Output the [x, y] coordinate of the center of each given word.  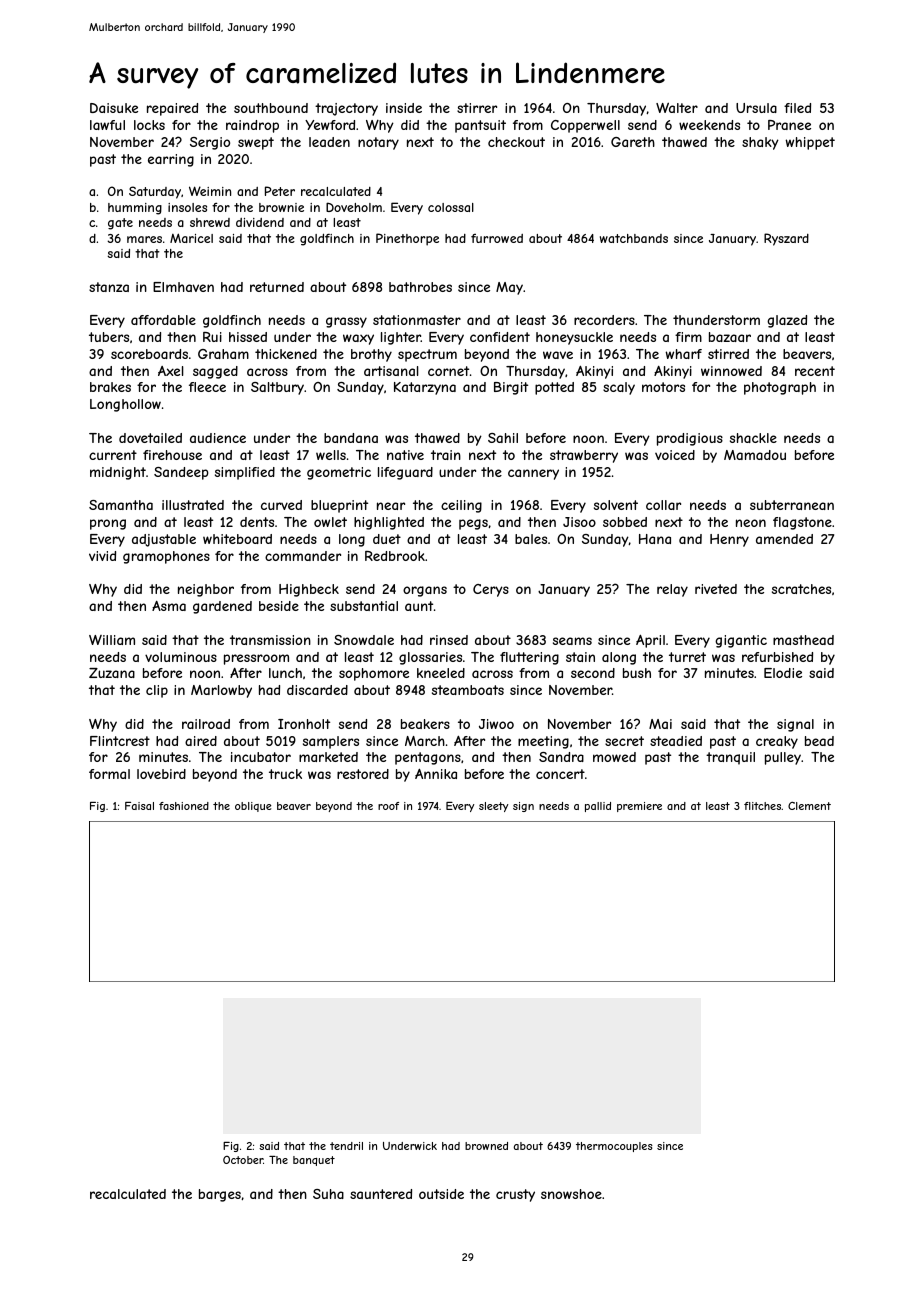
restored [363, 774]
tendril [346, 1146]
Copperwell [585, 126]
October [243, 1160]
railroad [206, 724]
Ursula [756, 108]
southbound [271, 108]
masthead [803, 640]
